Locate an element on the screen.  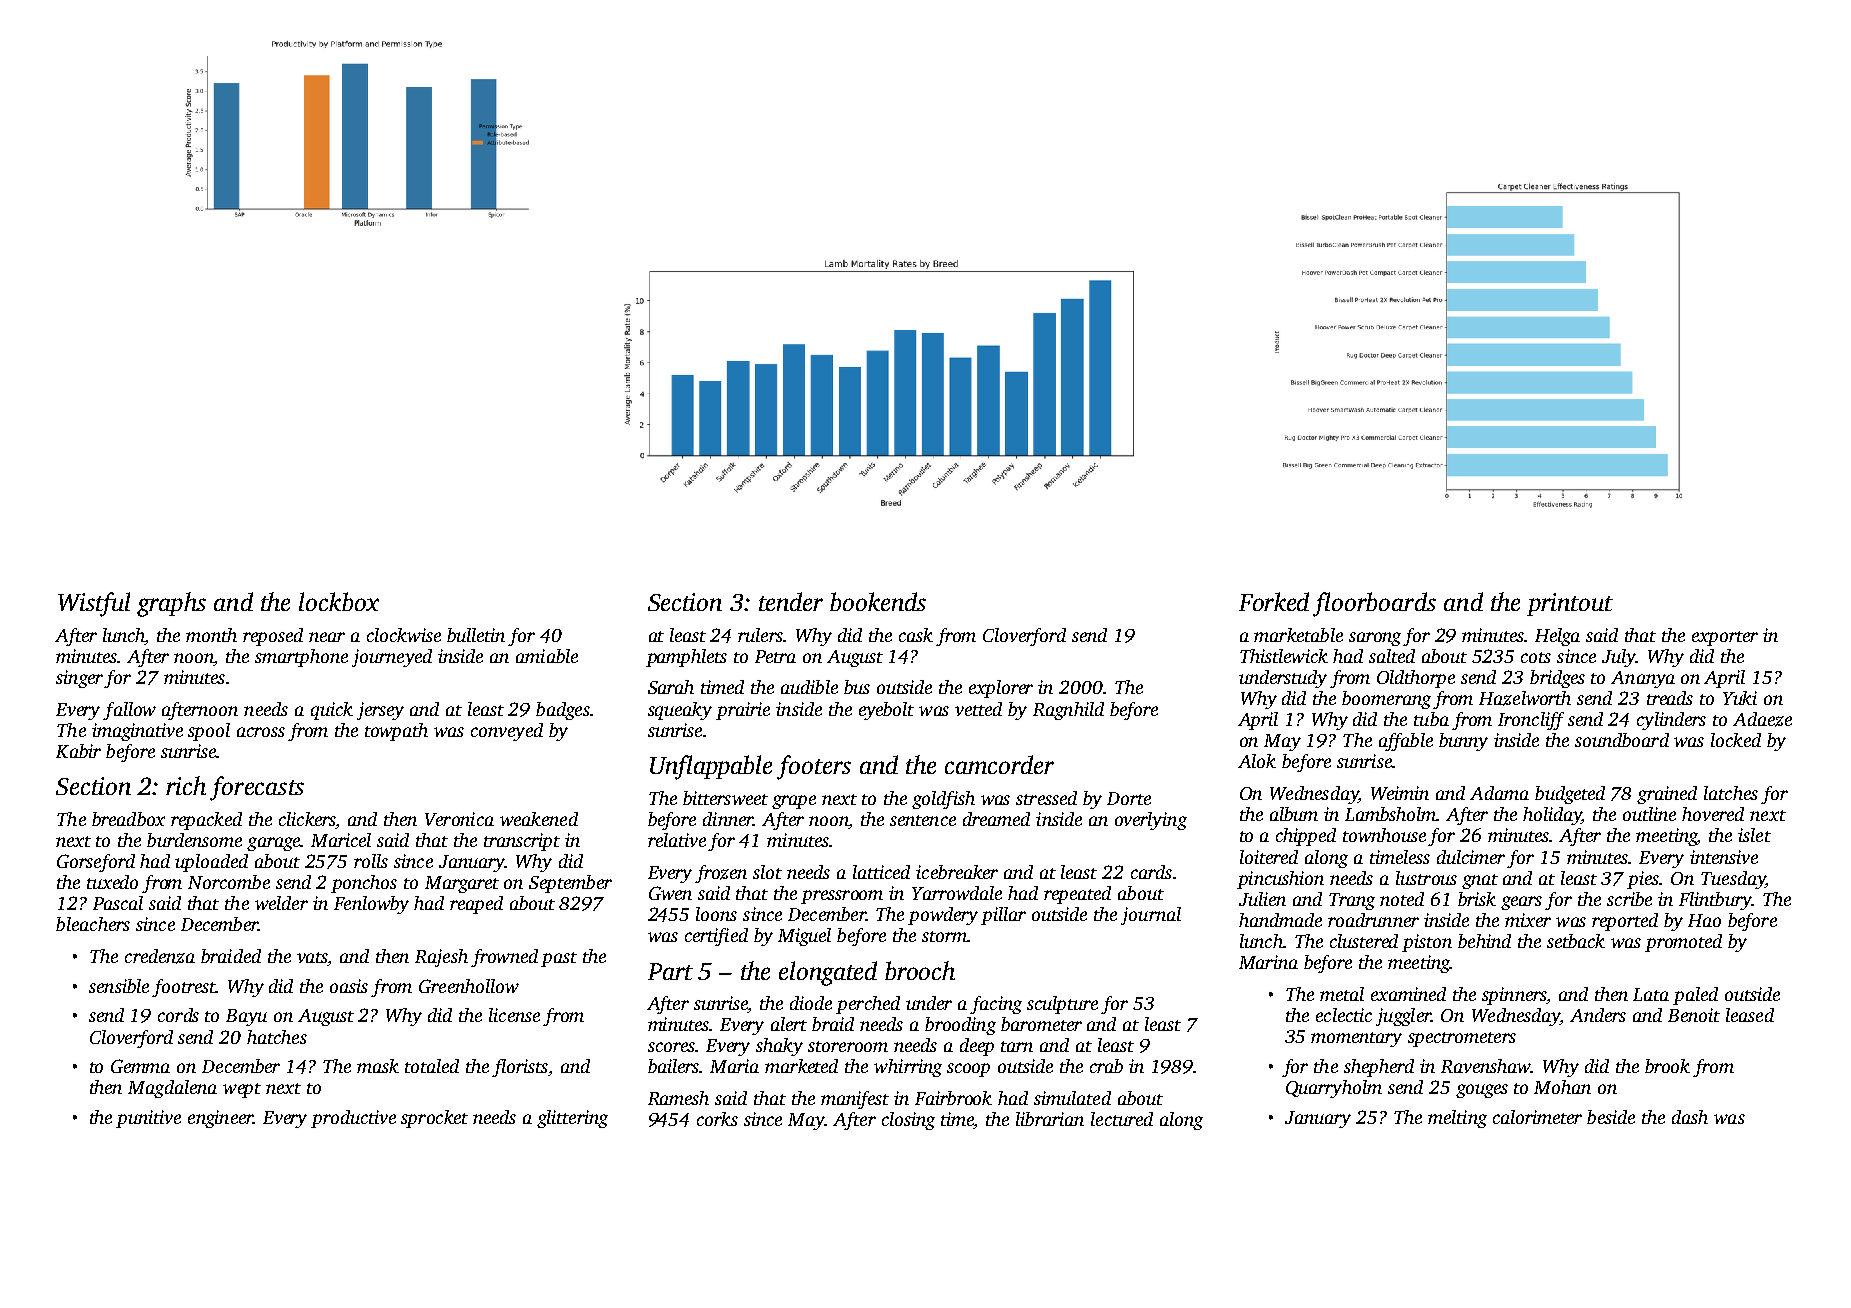
Yarrowdale is located at coordinates (957, 893).
